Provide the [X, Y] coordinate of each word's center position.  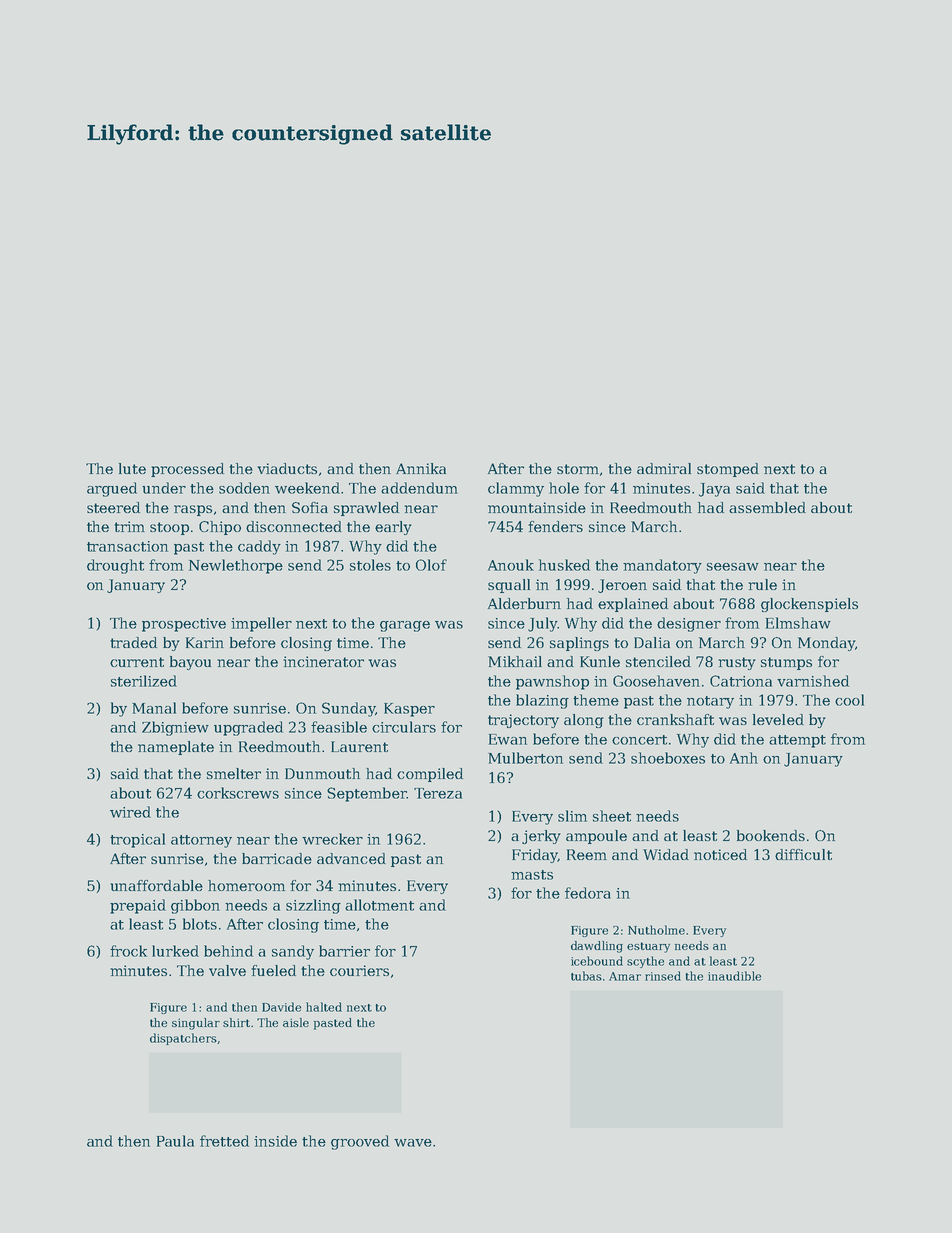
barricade [277, 858]
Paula [175, 1141]
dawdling [597, 947]
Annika [421, 468]
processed [187, 470]
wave [413, 1143]
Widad [666, 854]
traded [133, 642]
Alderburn [524, 603]
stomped [728, 470]
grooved [360, 1142]
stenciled [658, 661]
